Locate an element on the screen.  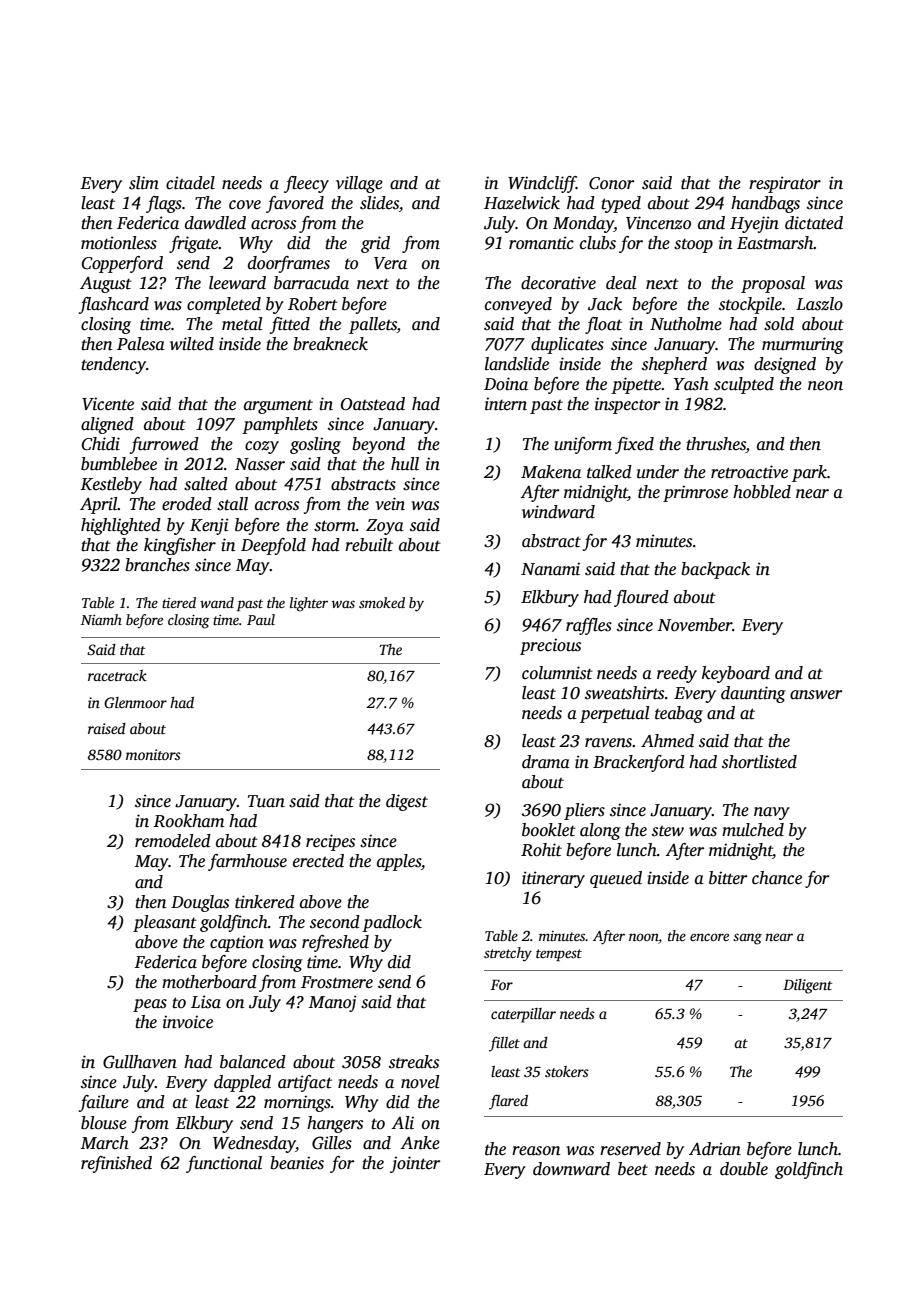
primrose is located at coordinates (695, 493).
